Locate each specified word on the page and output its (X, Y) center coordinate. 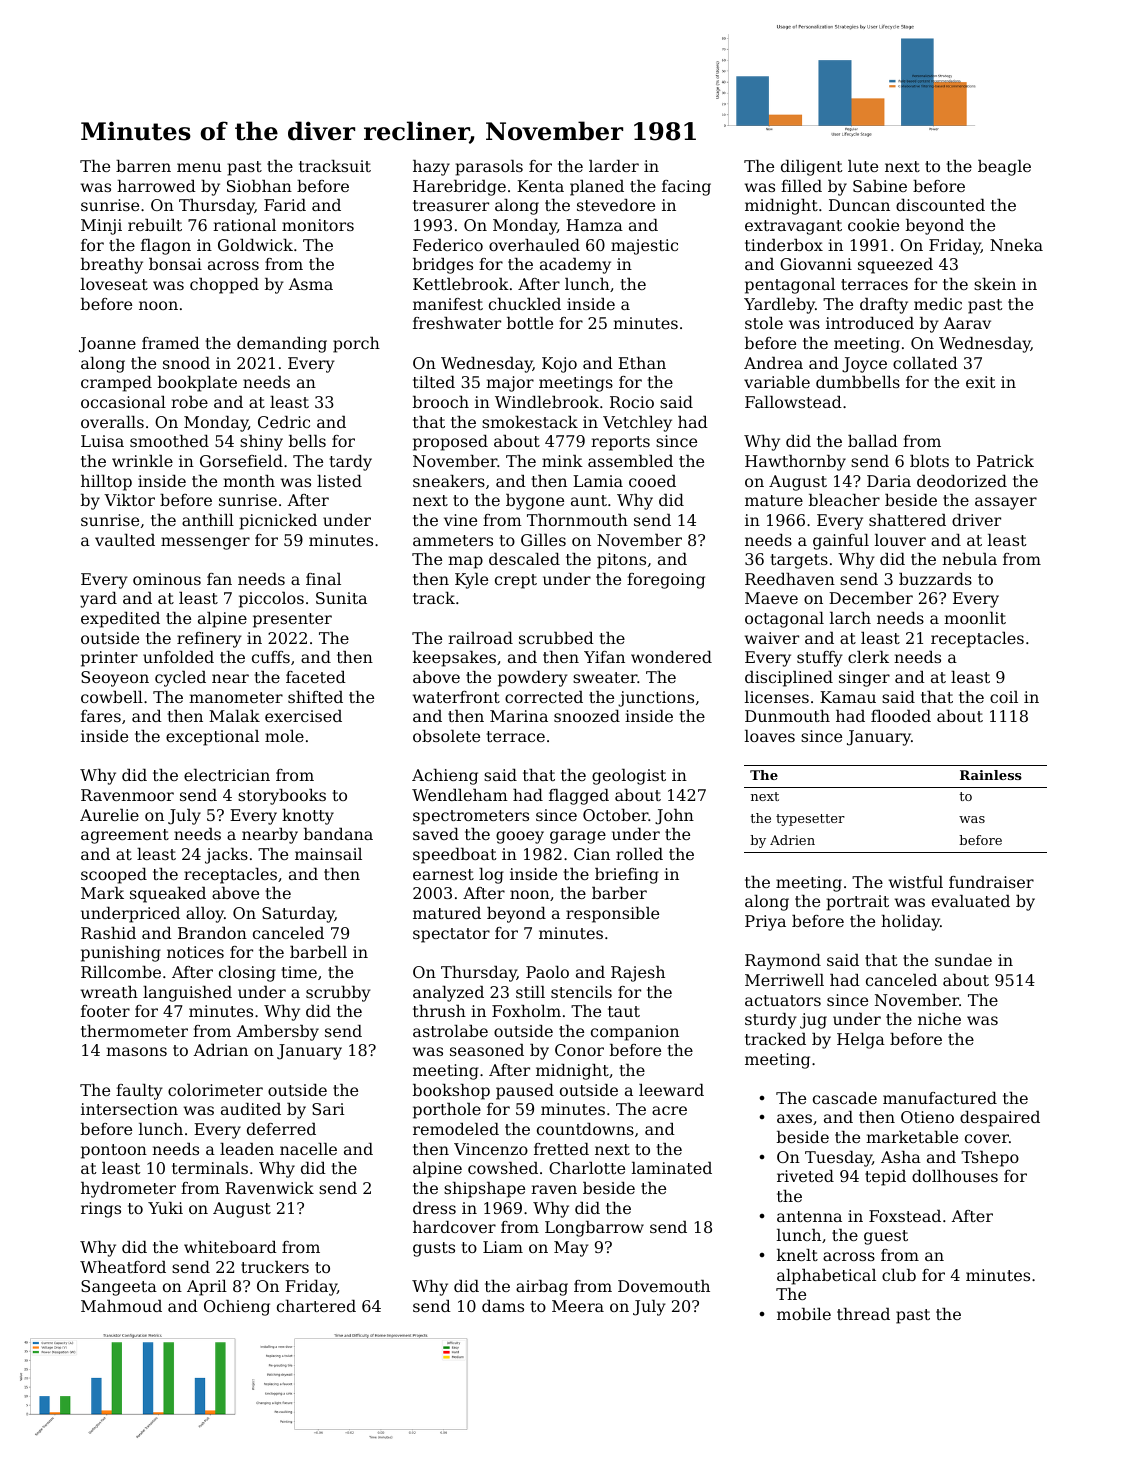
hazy (431, 168)
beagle (1004, 168)
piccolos (271, 600)
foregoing (666, 581)
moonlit (975, 618)
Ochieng (237, 1308)
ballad (873, 441)
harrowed (156, 186)
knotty (308, 817)
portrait (857, 903)
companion (635, 1033)
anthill (208, 520)
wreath (109, 992)
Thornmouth (577, 520)
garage (578, 837)
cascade (845, 1098)
